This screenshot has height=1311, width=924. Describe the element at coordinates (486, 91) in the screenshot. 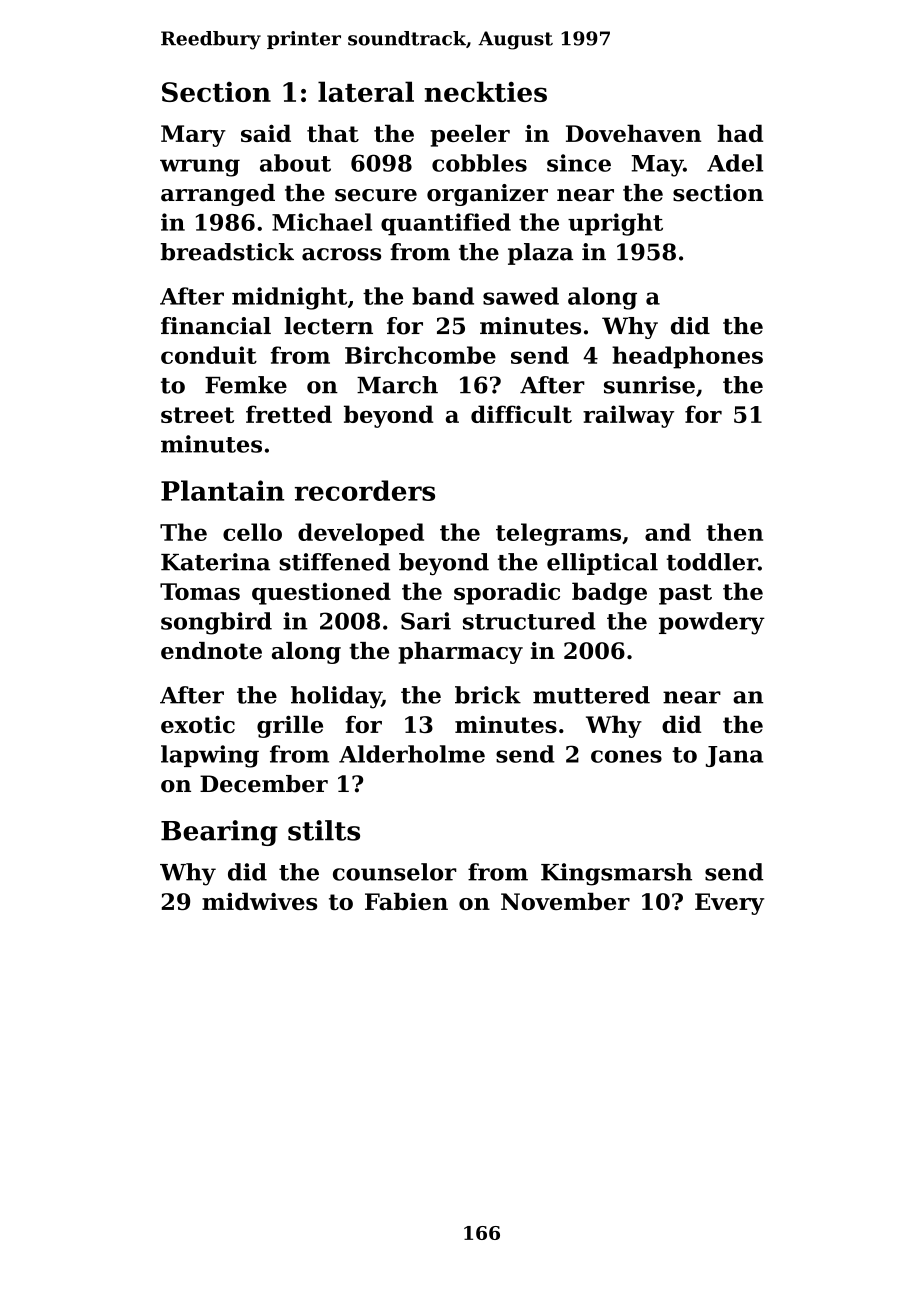

I see `neckties` at that location.
